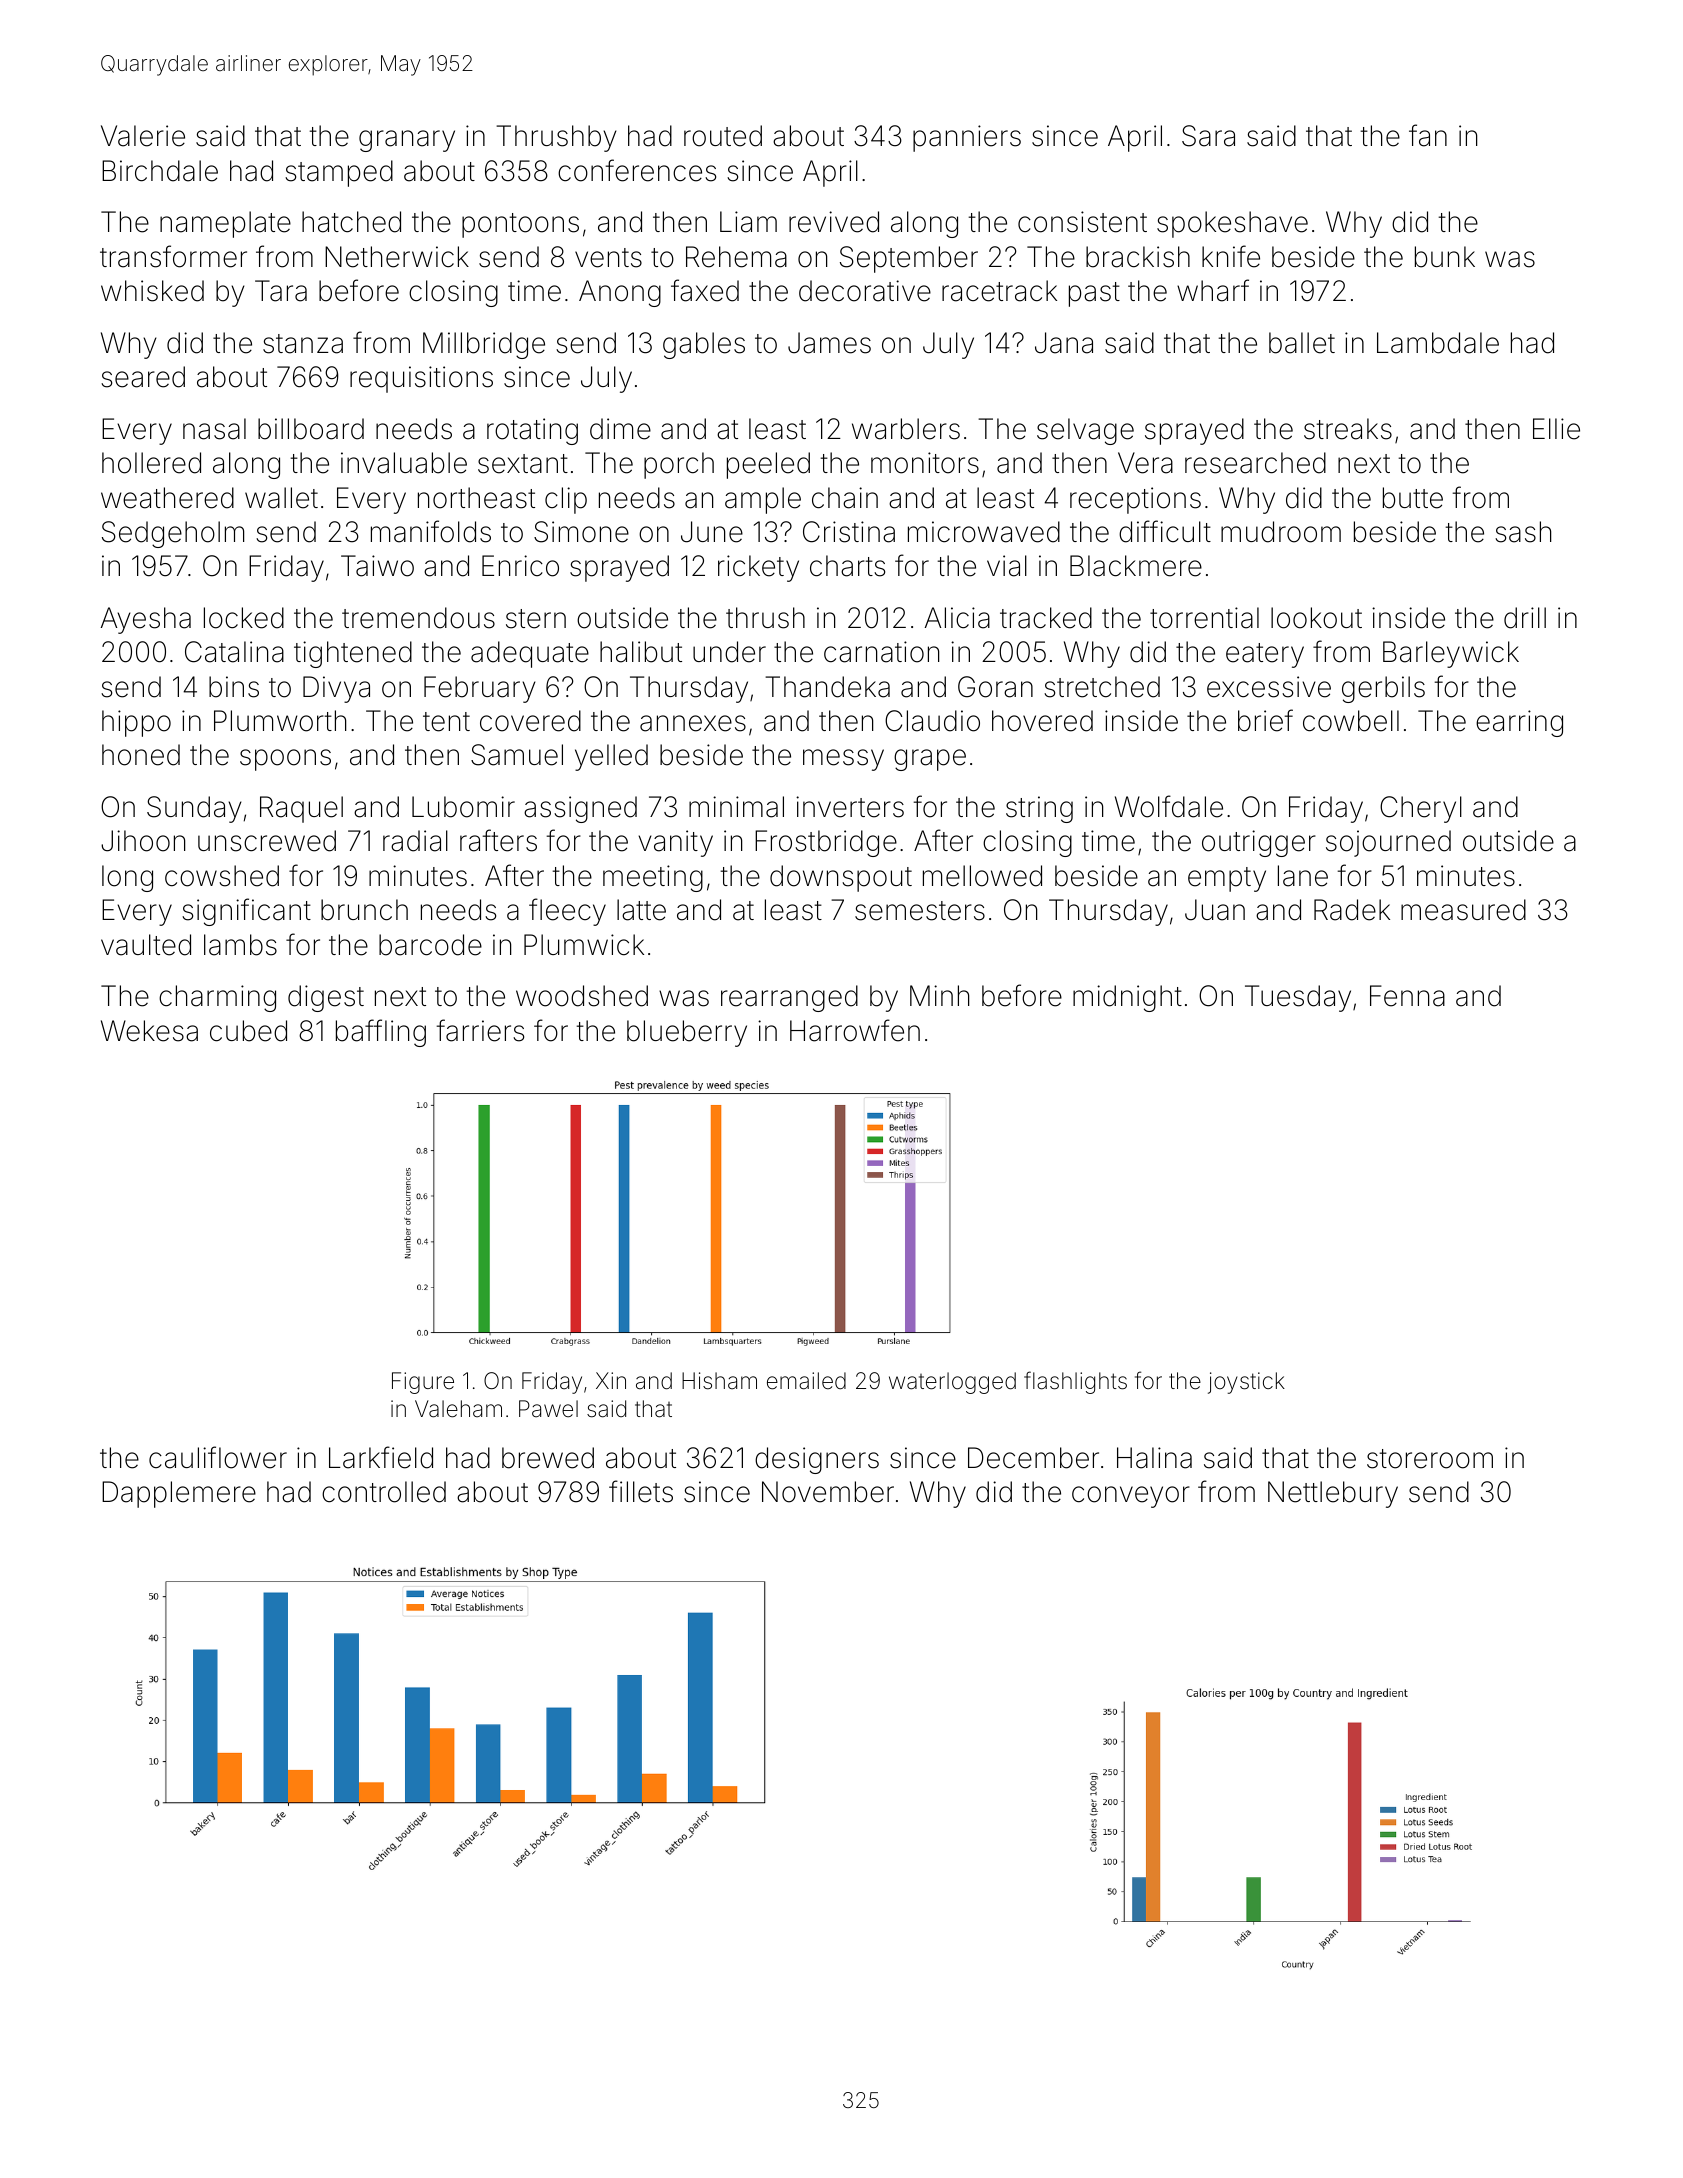  What do you see at coordinates (1131, 1497) in the page?
I see `conveyor` at bounding box center [1131, 1497].
